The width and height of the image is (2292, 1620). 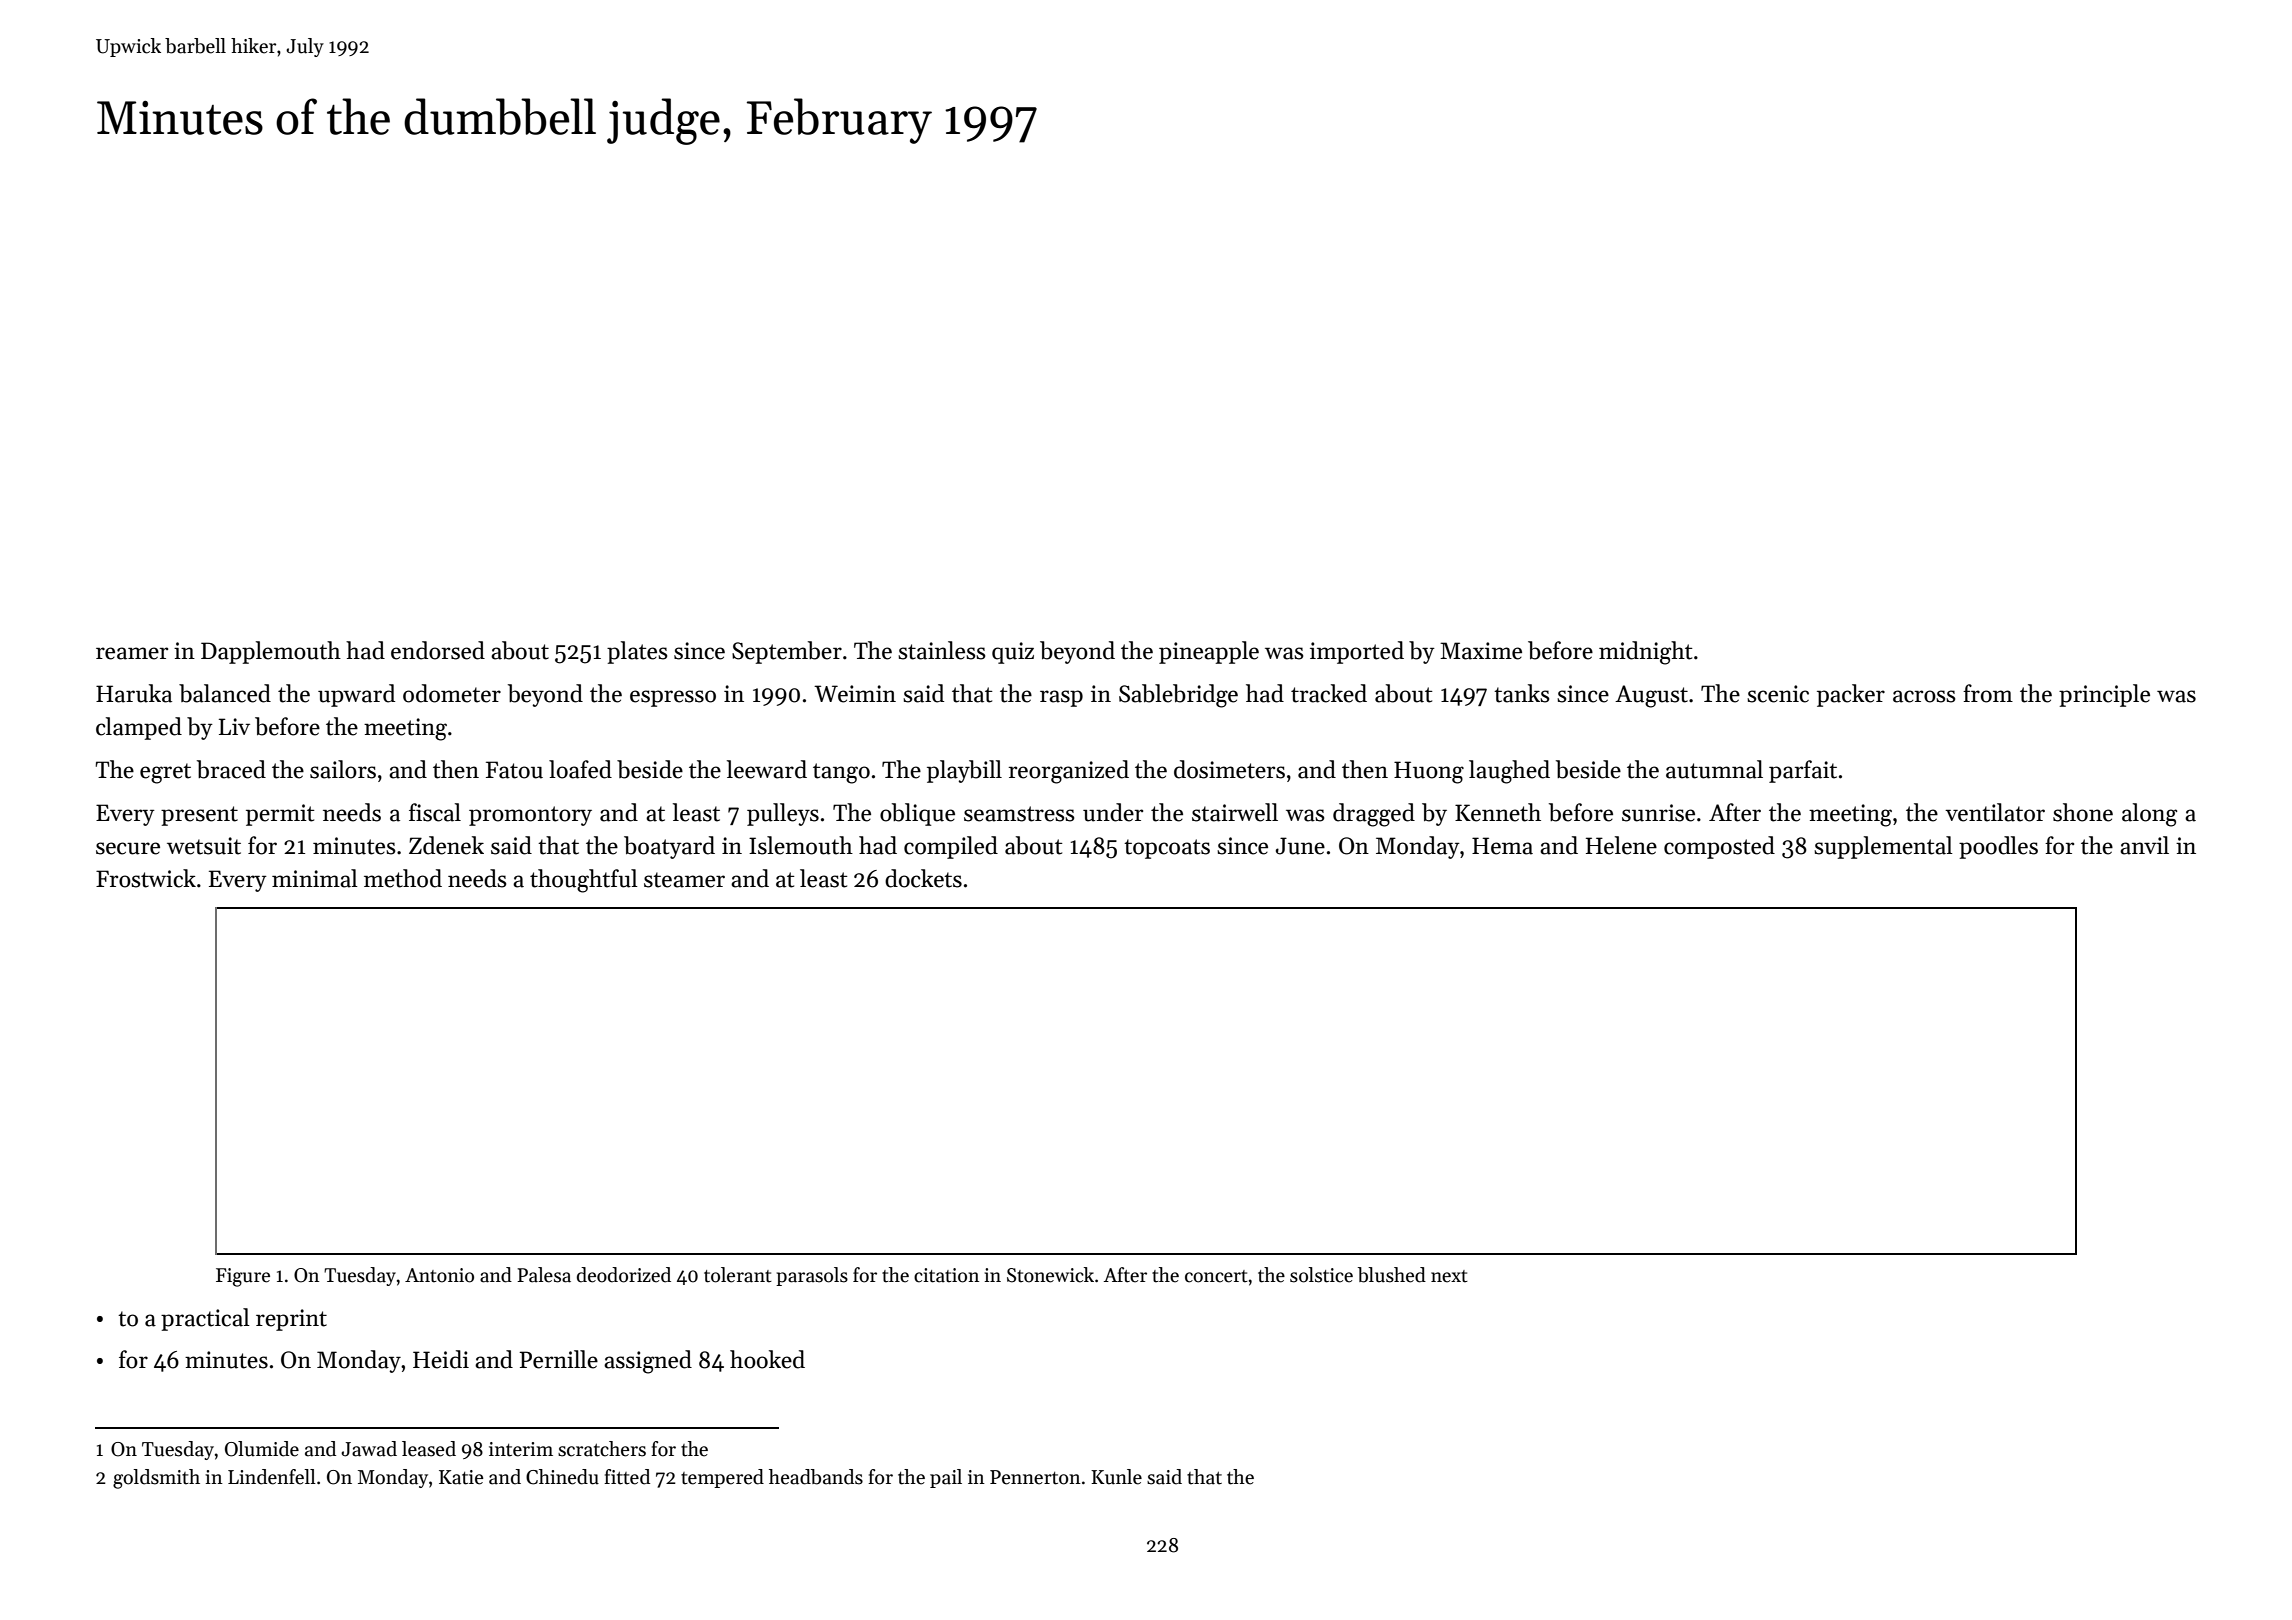 I want to click on dockets, so click(x=923, y=878).
